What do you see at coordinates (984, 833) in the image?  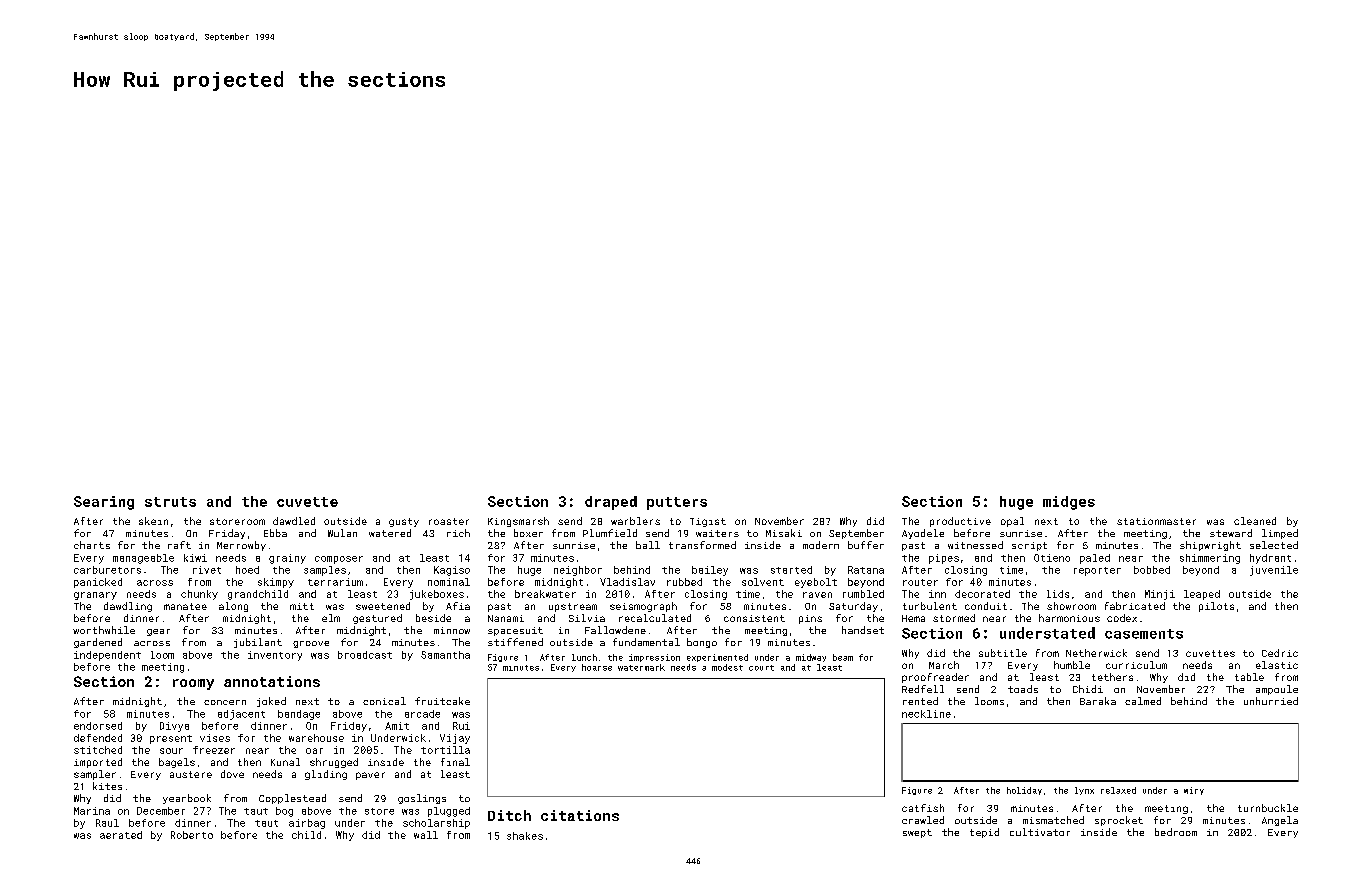 I see `tepid` at bounding box center [984, 833].
